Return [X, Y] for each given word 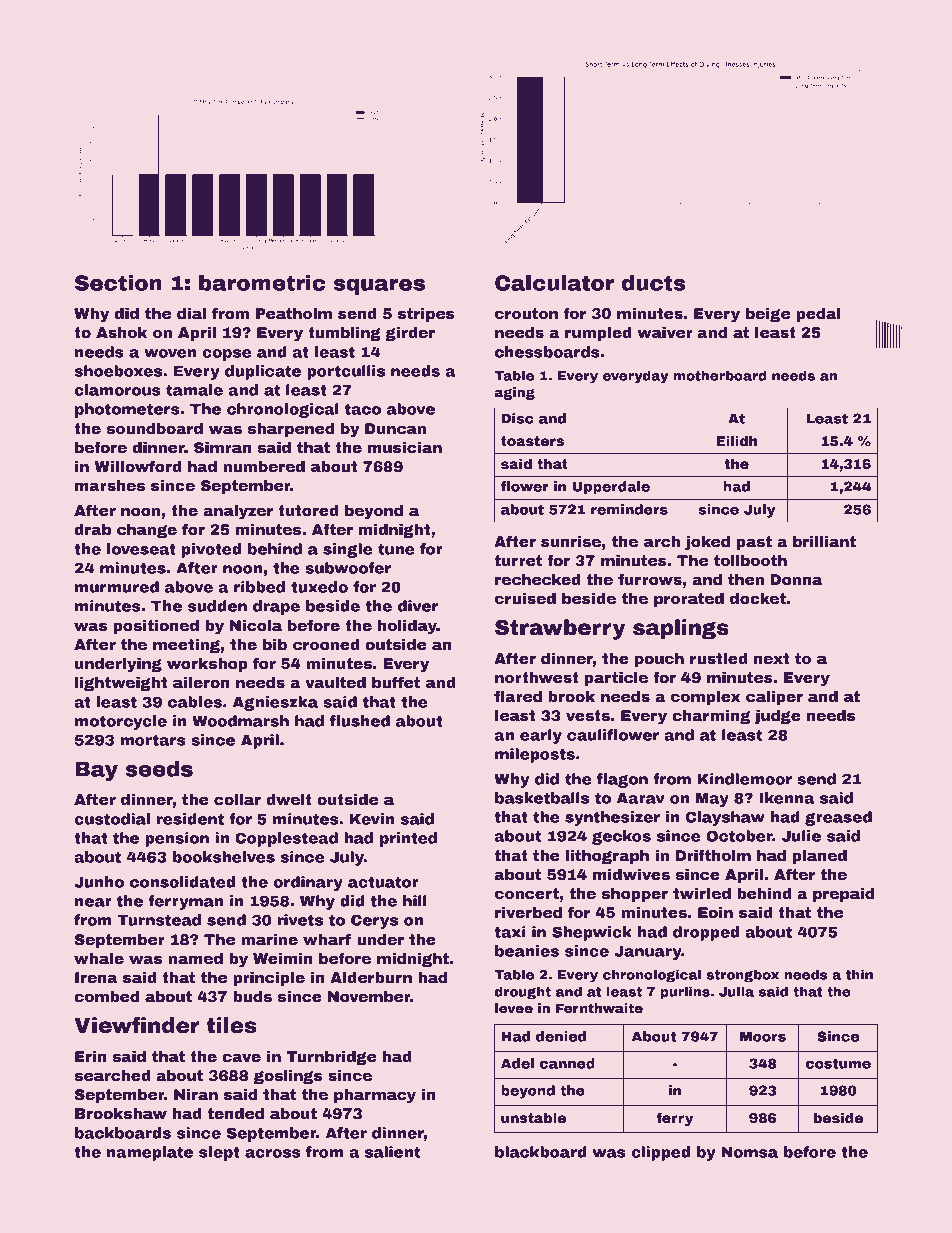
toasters [532, 441]
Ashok [121, 332]
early [541, 736]
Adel [517, 1063]
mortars [153, 740]
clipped [660, 1153]
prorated [689, 600]
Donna [796, 579]
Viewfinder [136, 1025]
